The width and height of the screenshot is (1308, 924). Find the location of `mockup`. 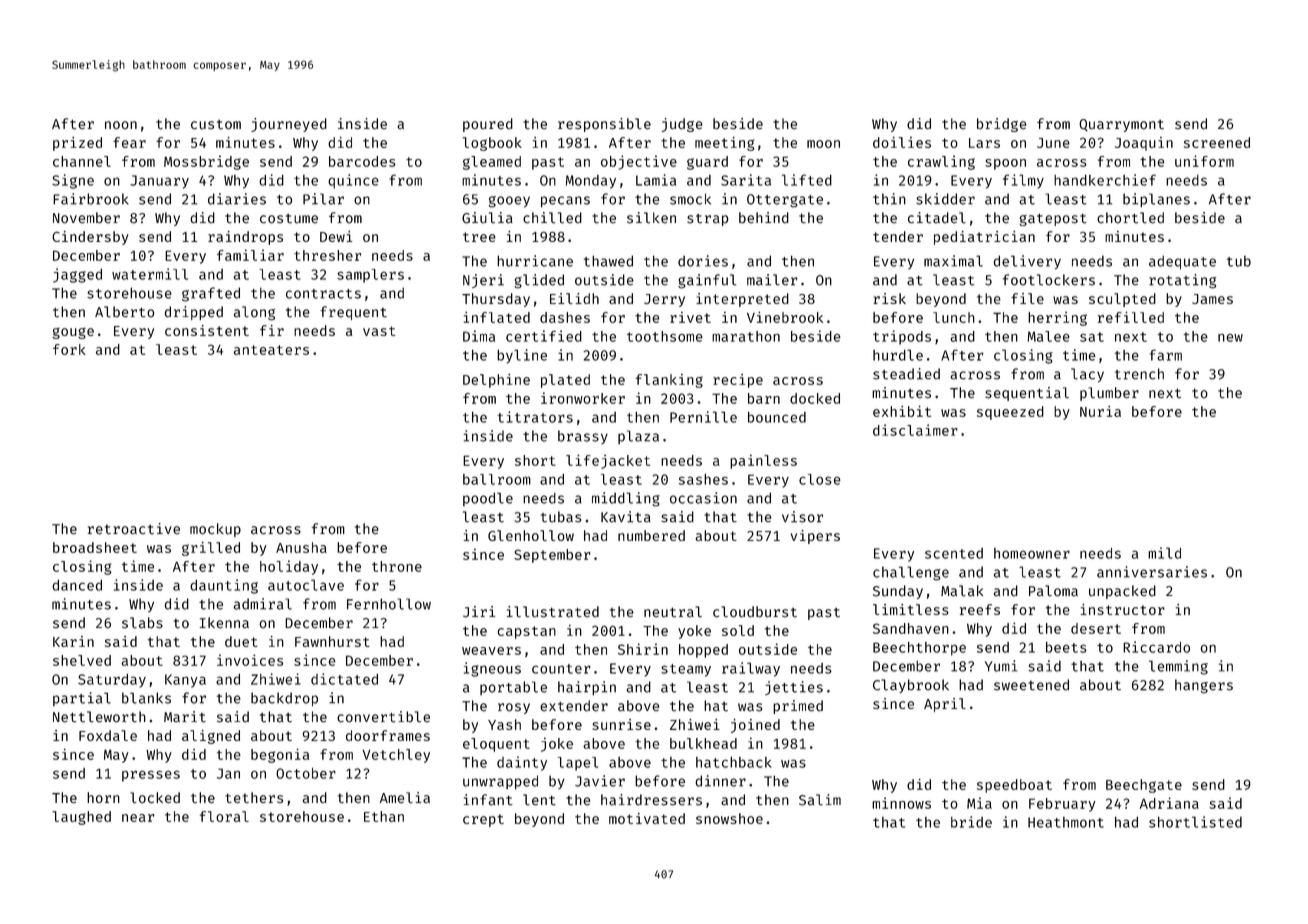

mockup is located at coordinates (215, 530).
